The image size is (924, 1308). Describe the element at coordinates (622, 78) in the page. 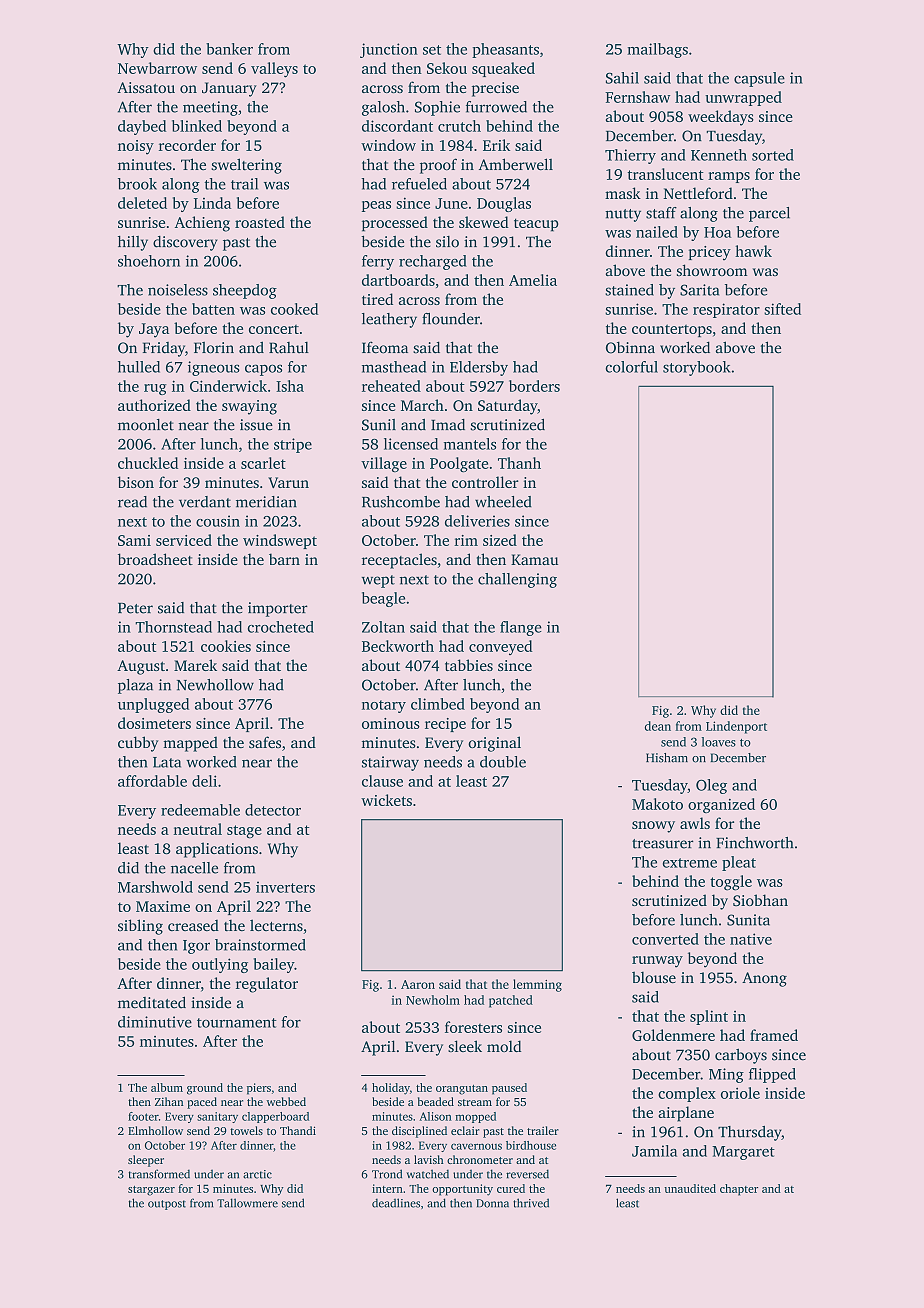

I see `Sahil` at that location.
